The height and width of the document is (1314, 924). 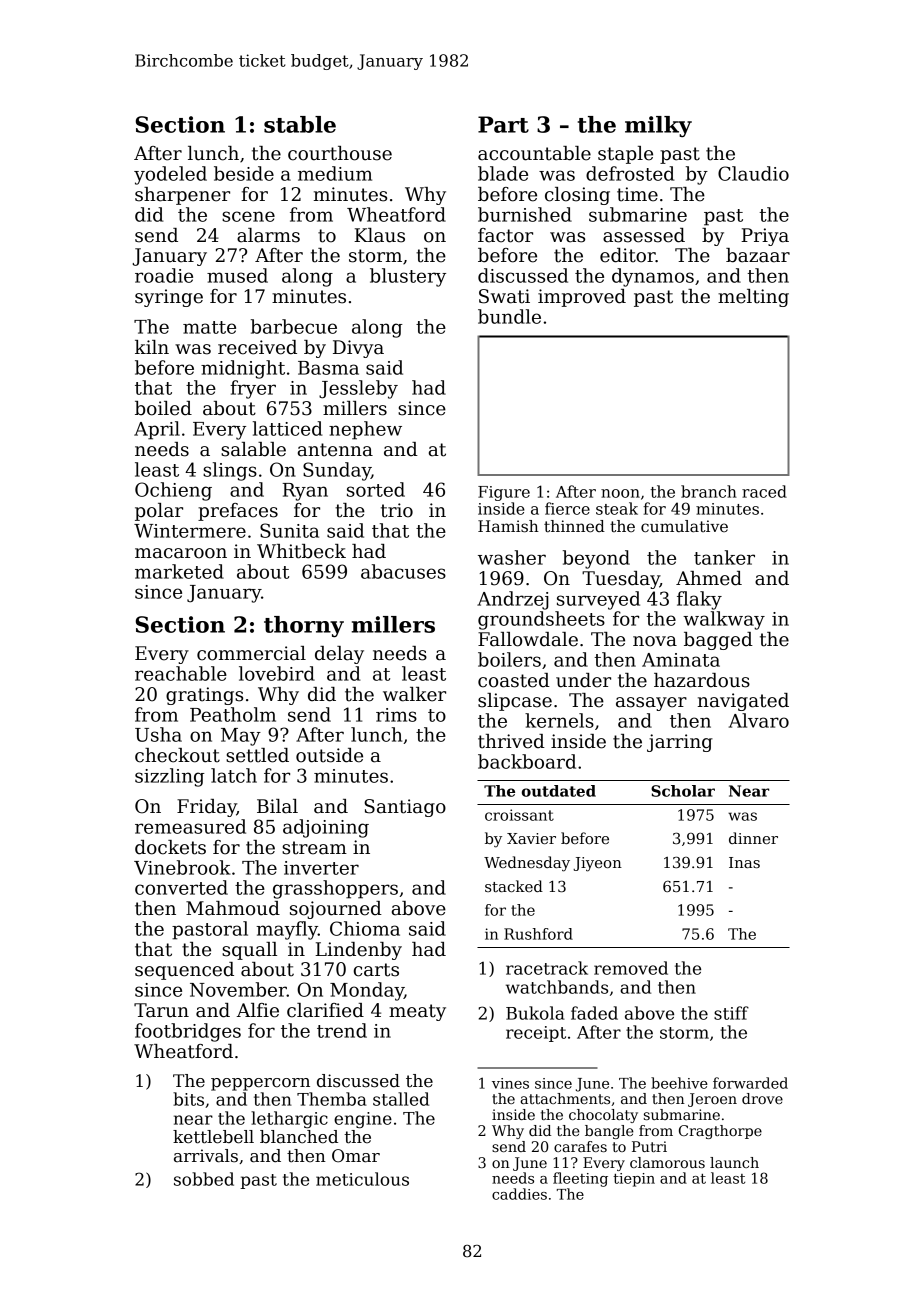 I want to click on Andrzej, so click(x=513, y=600).
